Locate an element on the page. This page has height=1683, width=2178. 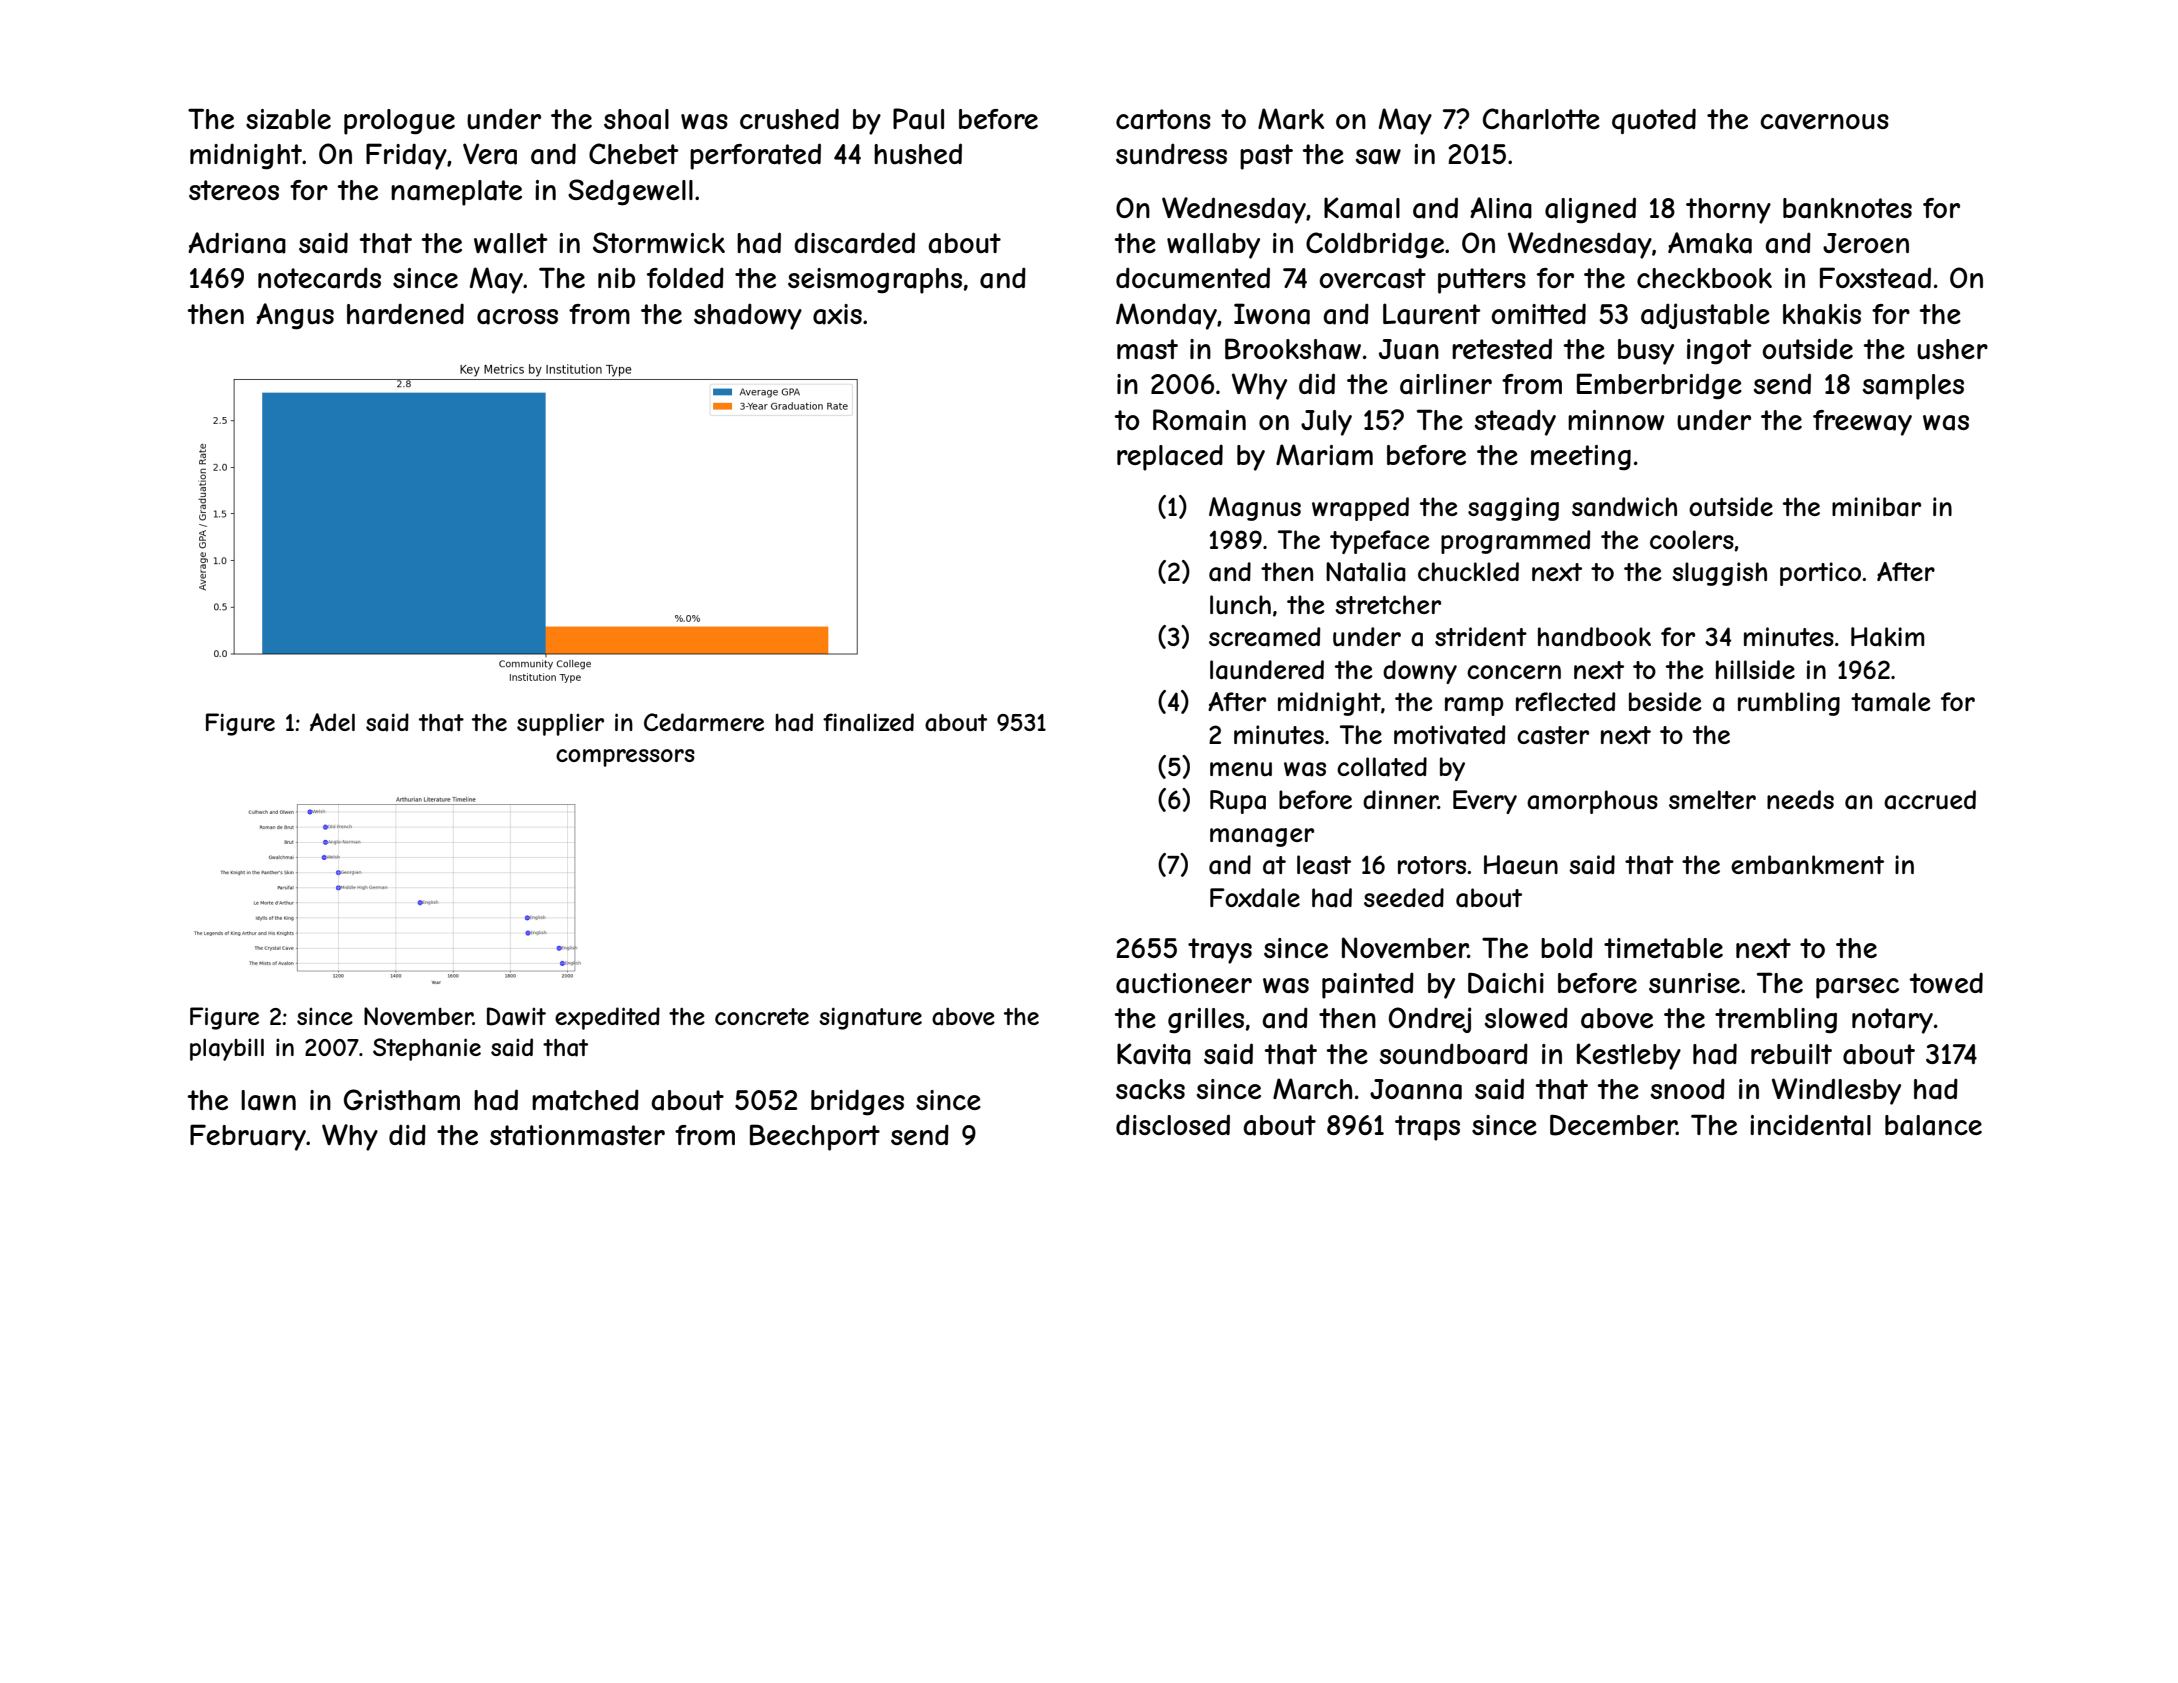
quoted is located at coordinates (1654, 121).
